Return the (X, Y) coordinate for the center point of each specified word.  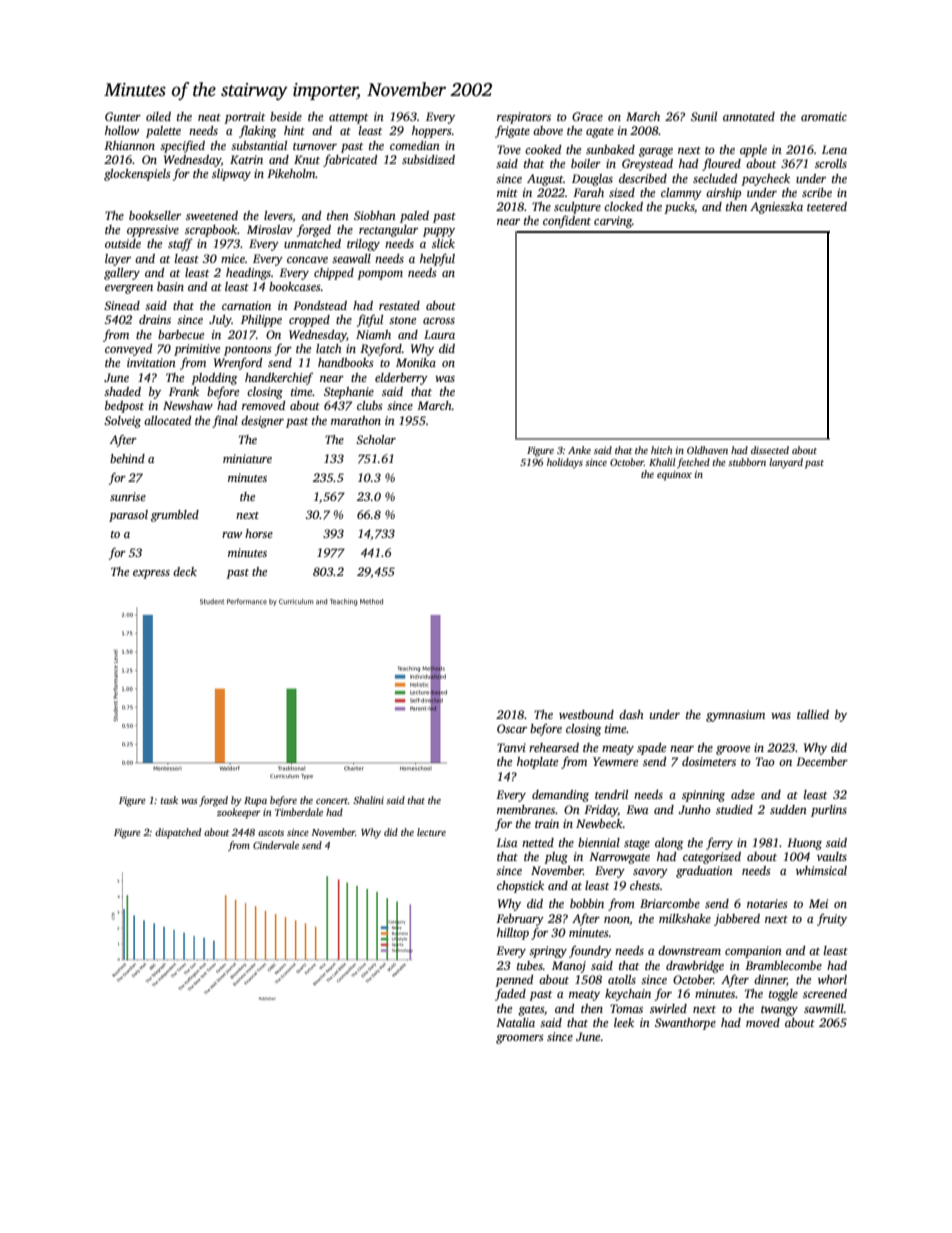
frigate (512, 131)
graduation (704, 872)
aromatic (824, 116)
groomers (520, 1039)
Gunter (123, 116)
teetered (827, 206)
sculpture (577, 208)
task (169, 800)
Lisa (506, 842)
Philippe (261, 321)
